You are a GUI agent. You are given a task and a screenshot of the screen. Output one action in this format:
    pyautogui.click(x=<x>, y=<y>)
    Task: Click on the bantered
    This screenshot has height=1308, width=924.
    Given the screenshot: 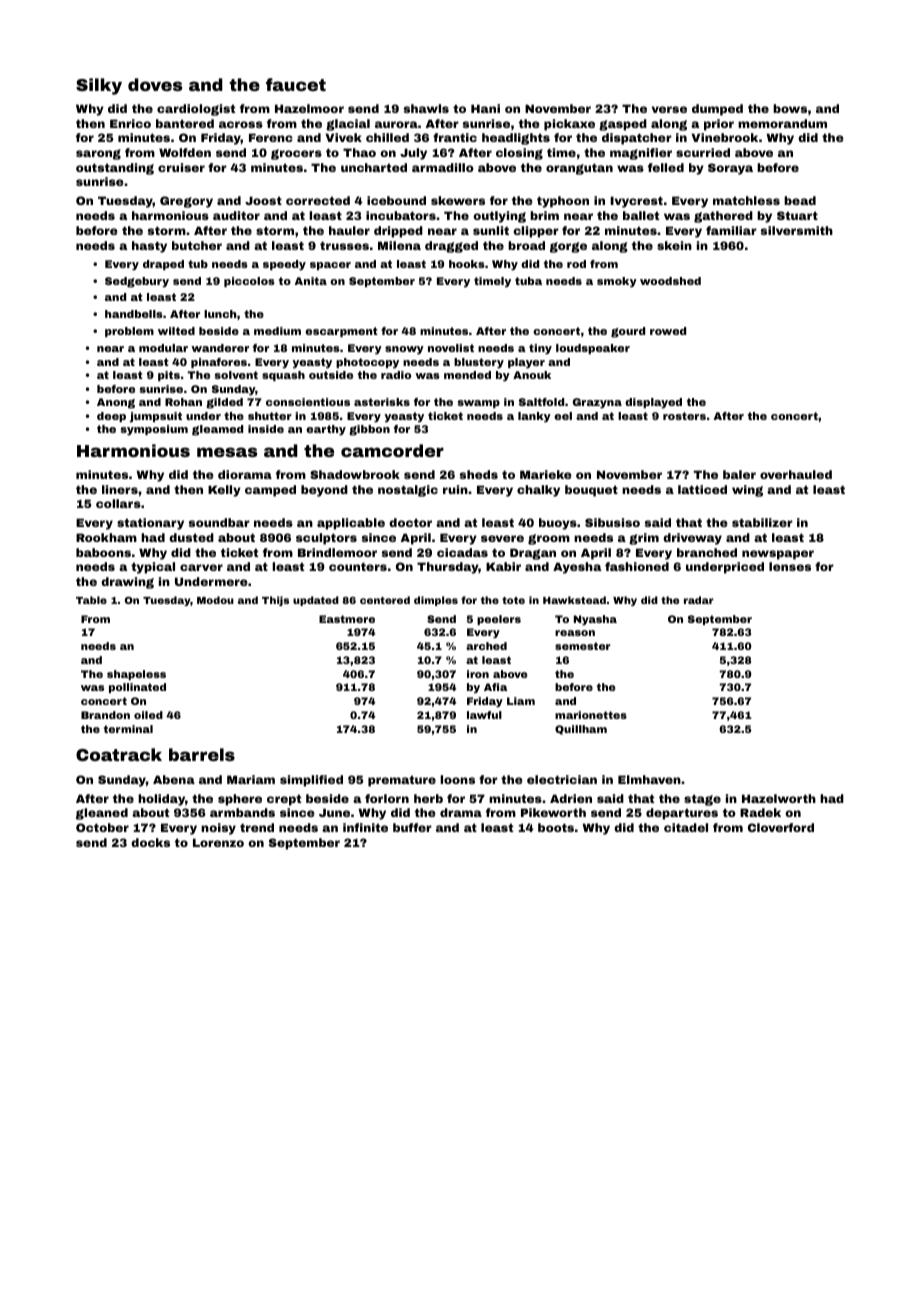 What is the action you would take?
    pyautogui.click(x=185, y=123)
